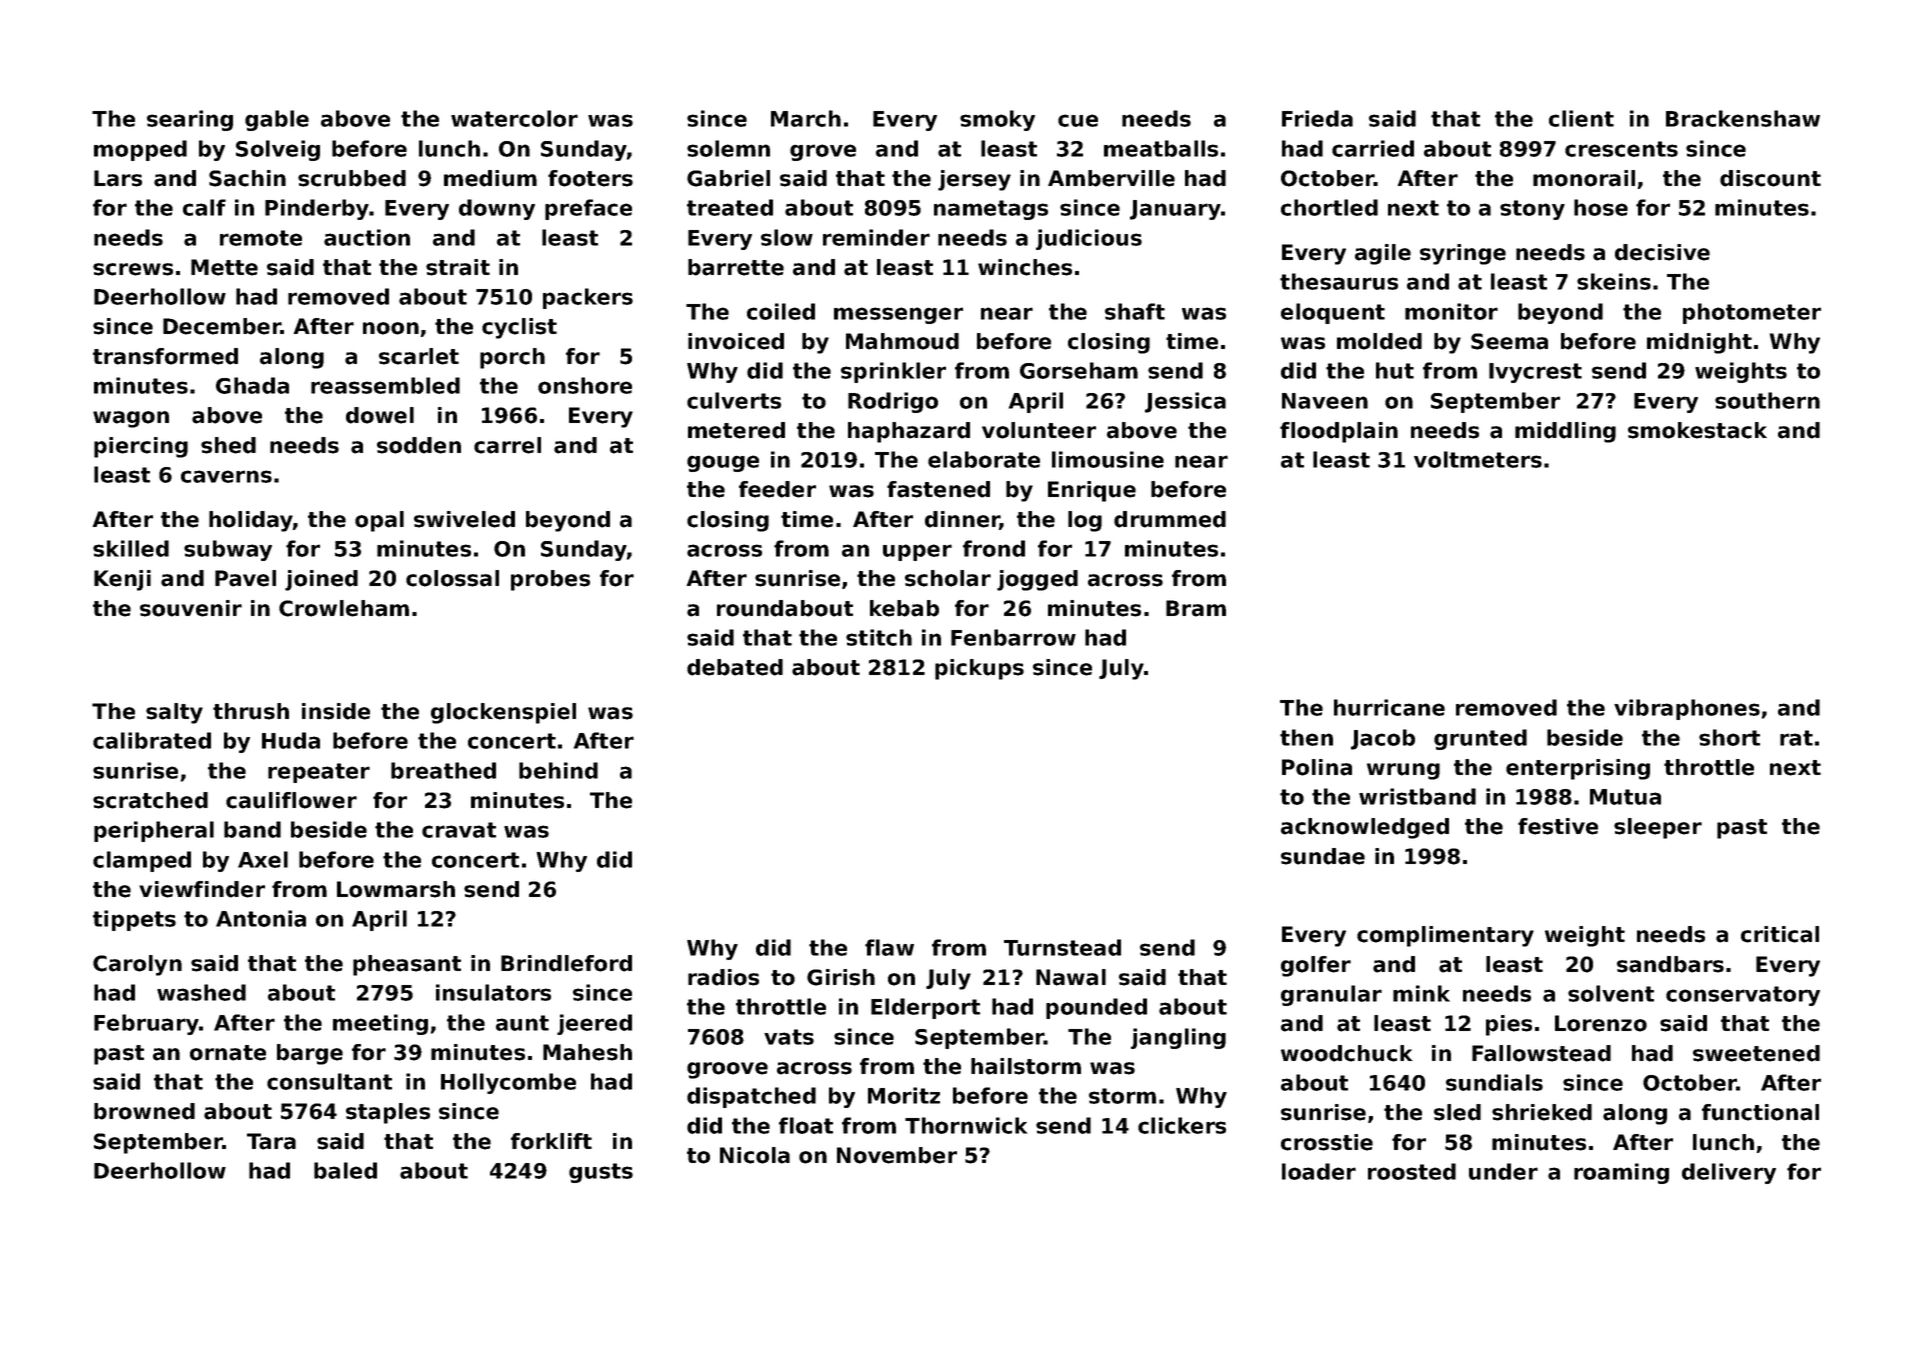 The image size is (1914, 1353). I want to click on baled, so click(345, 1170).
